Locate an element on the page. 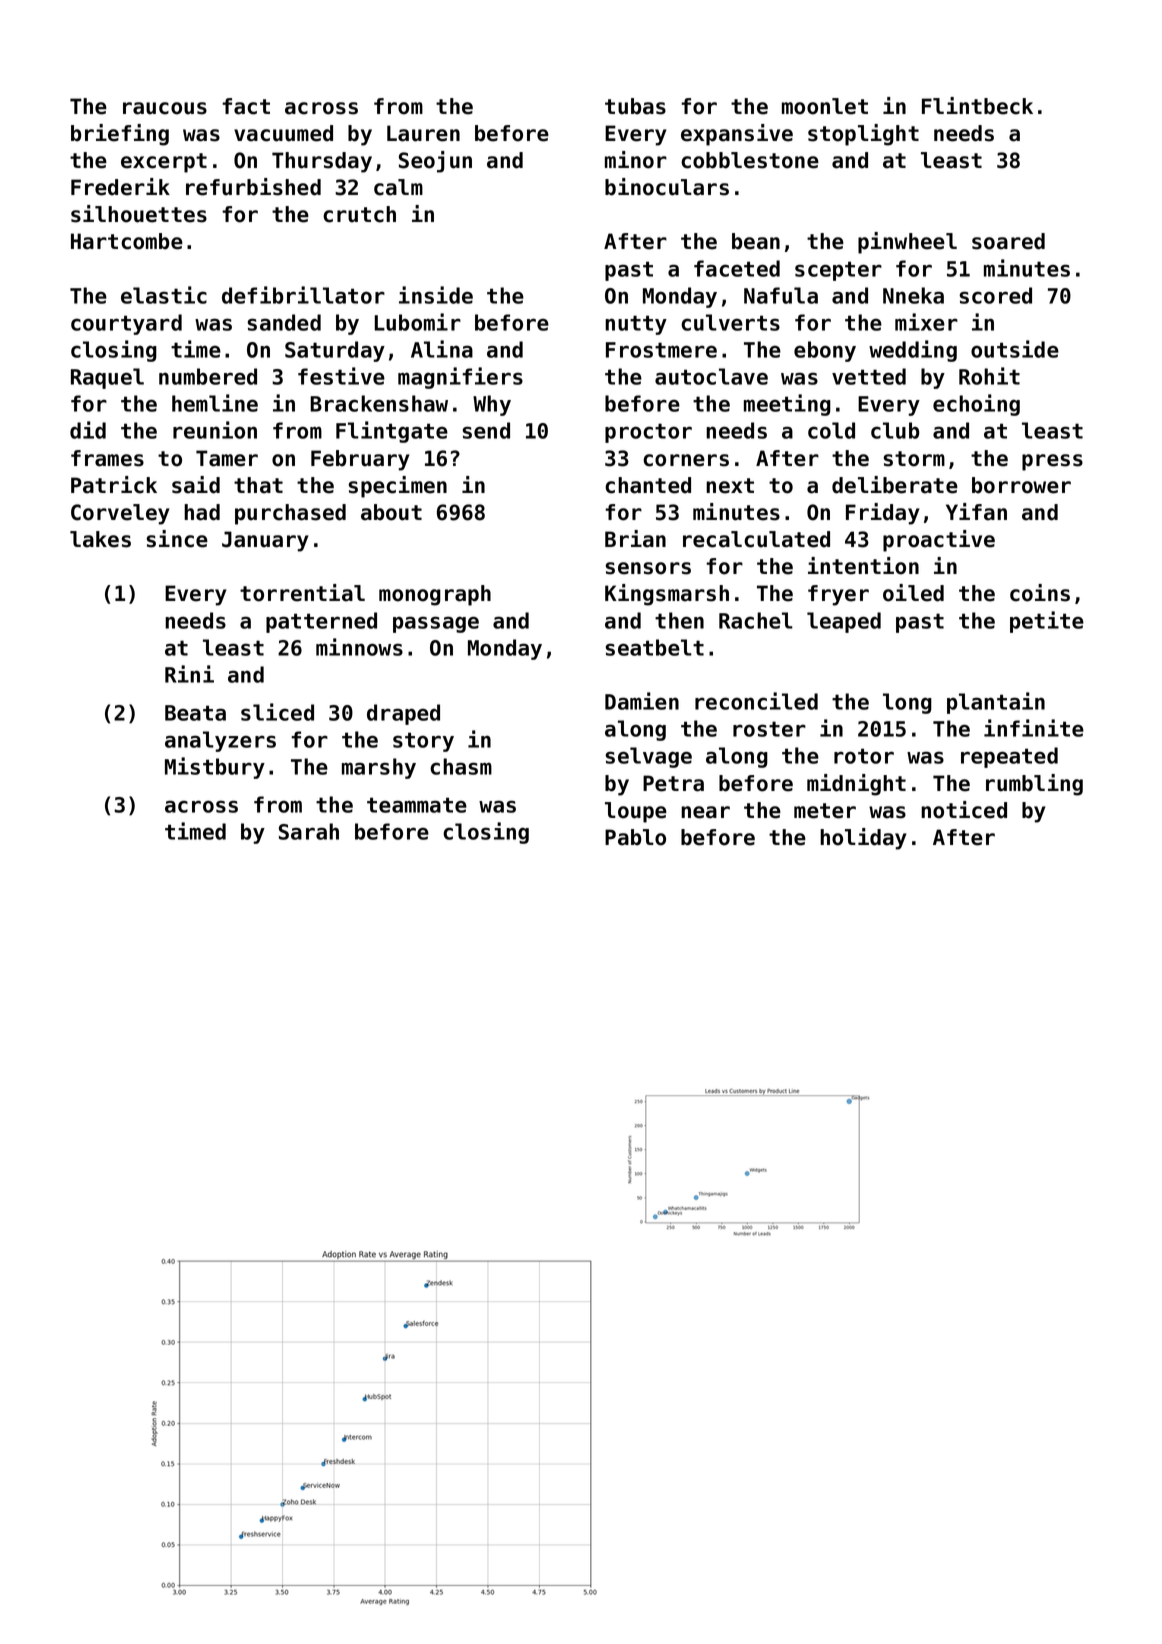 The width and height of the image is (1162, 1644). courtyard is located at coordinates (126, 324).
